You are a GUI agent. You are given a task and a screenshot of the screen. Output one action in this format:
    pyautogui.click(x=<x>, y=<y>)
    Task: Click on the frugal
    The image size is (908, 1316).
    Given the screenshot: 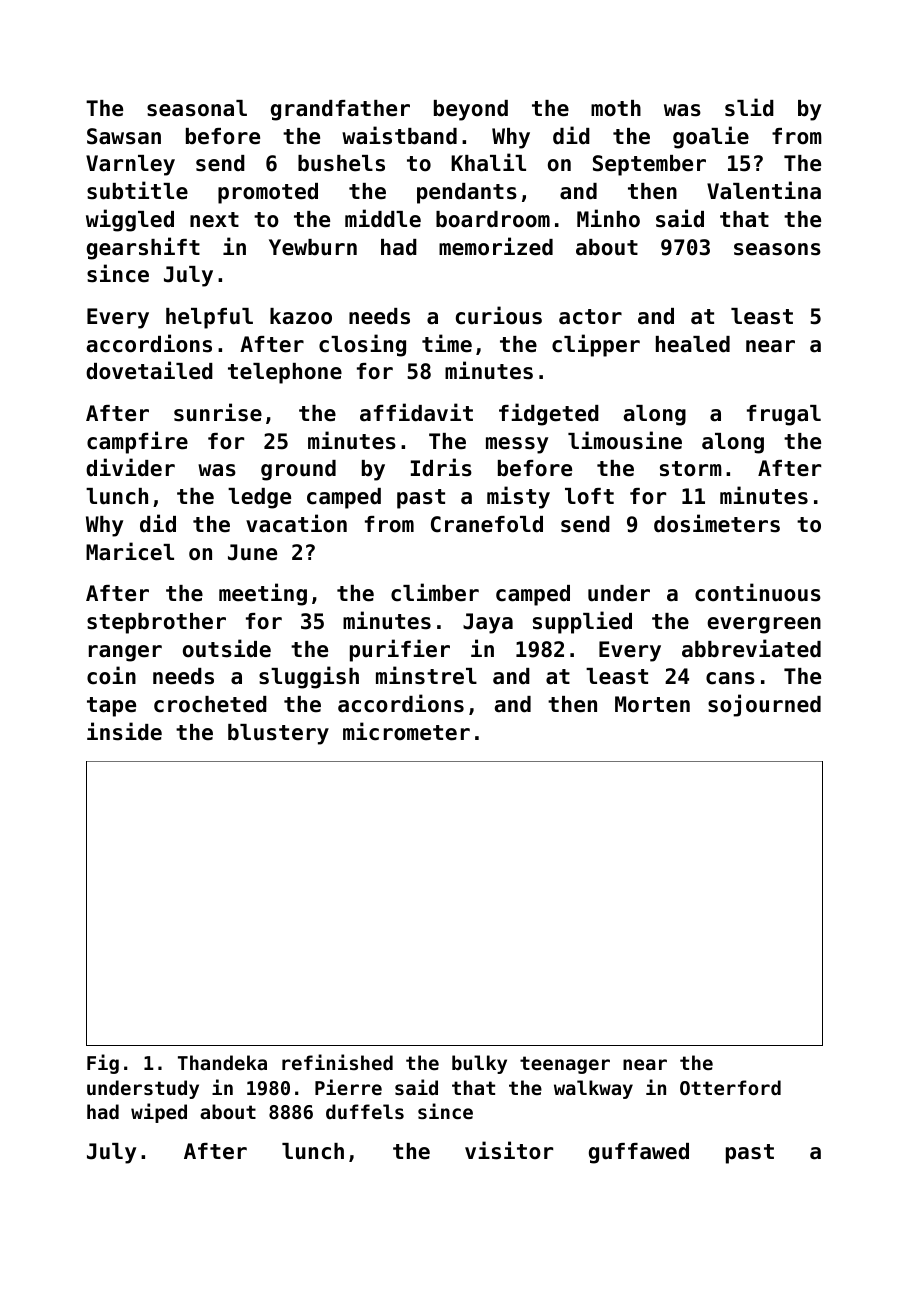 What is the action you would take?
    pyautogui.click(x=784, y=415)
